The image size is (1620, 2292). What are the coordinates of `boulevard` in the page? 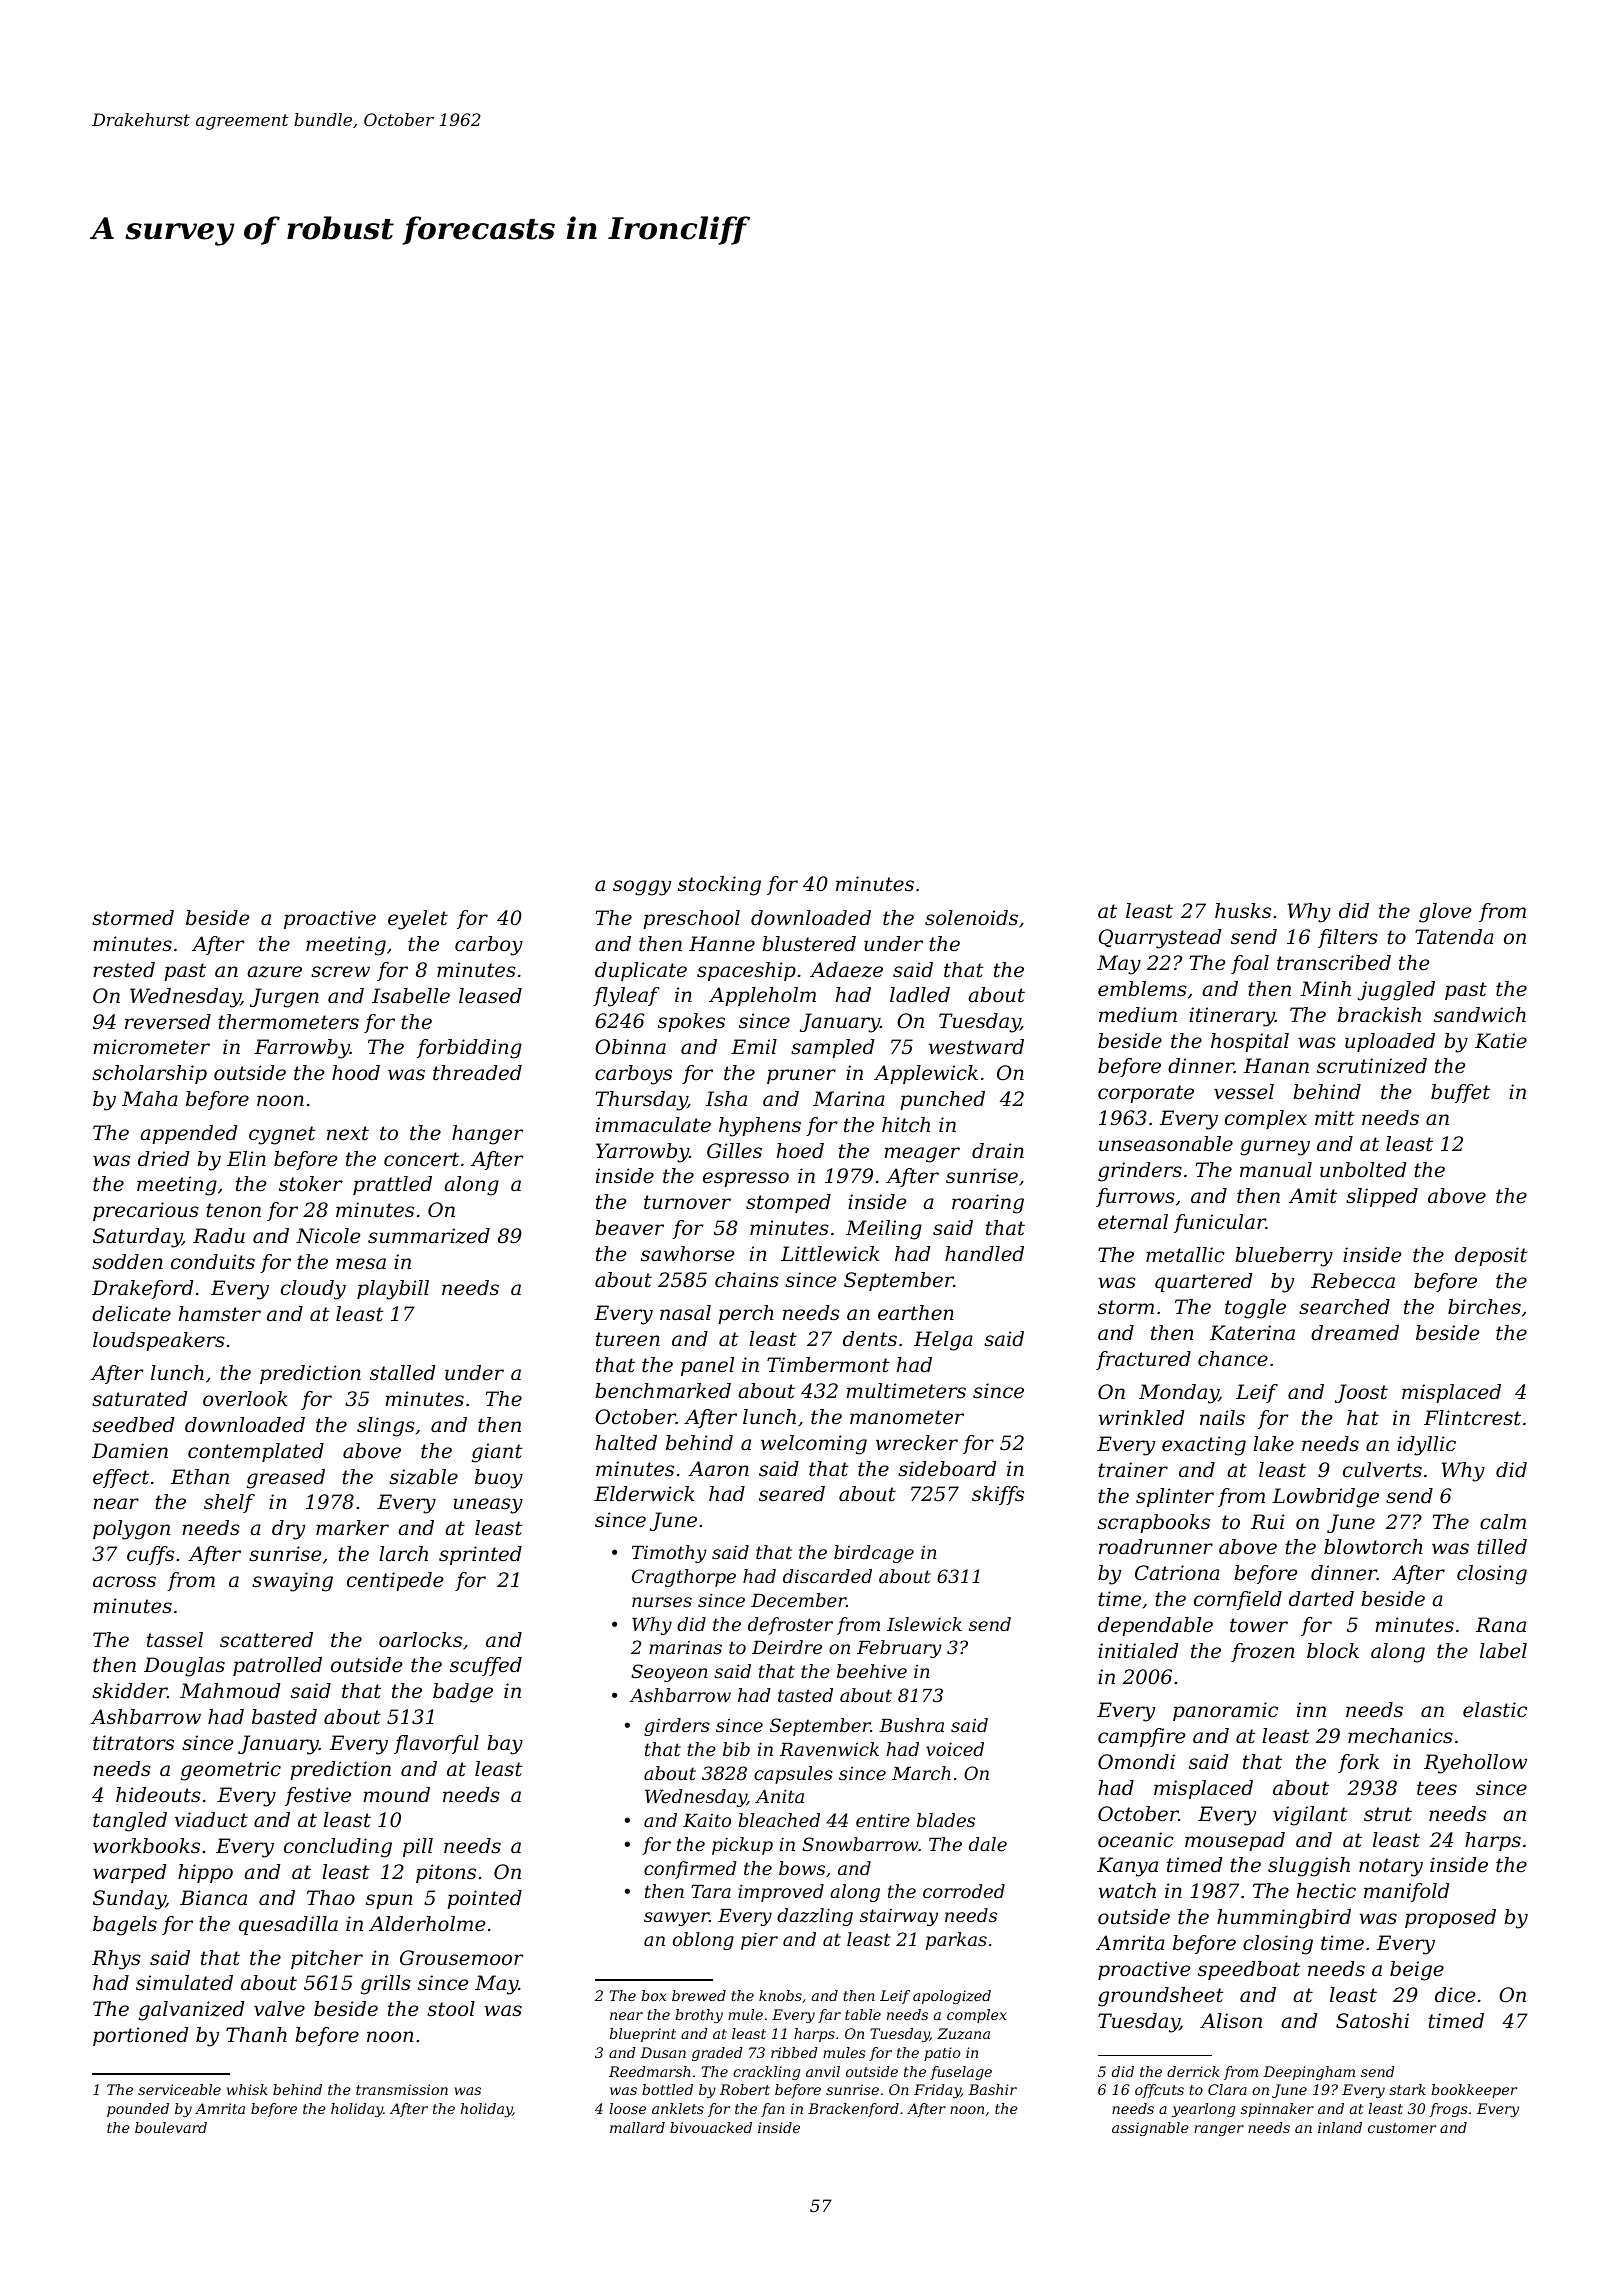 It's located at (171, 2127).
